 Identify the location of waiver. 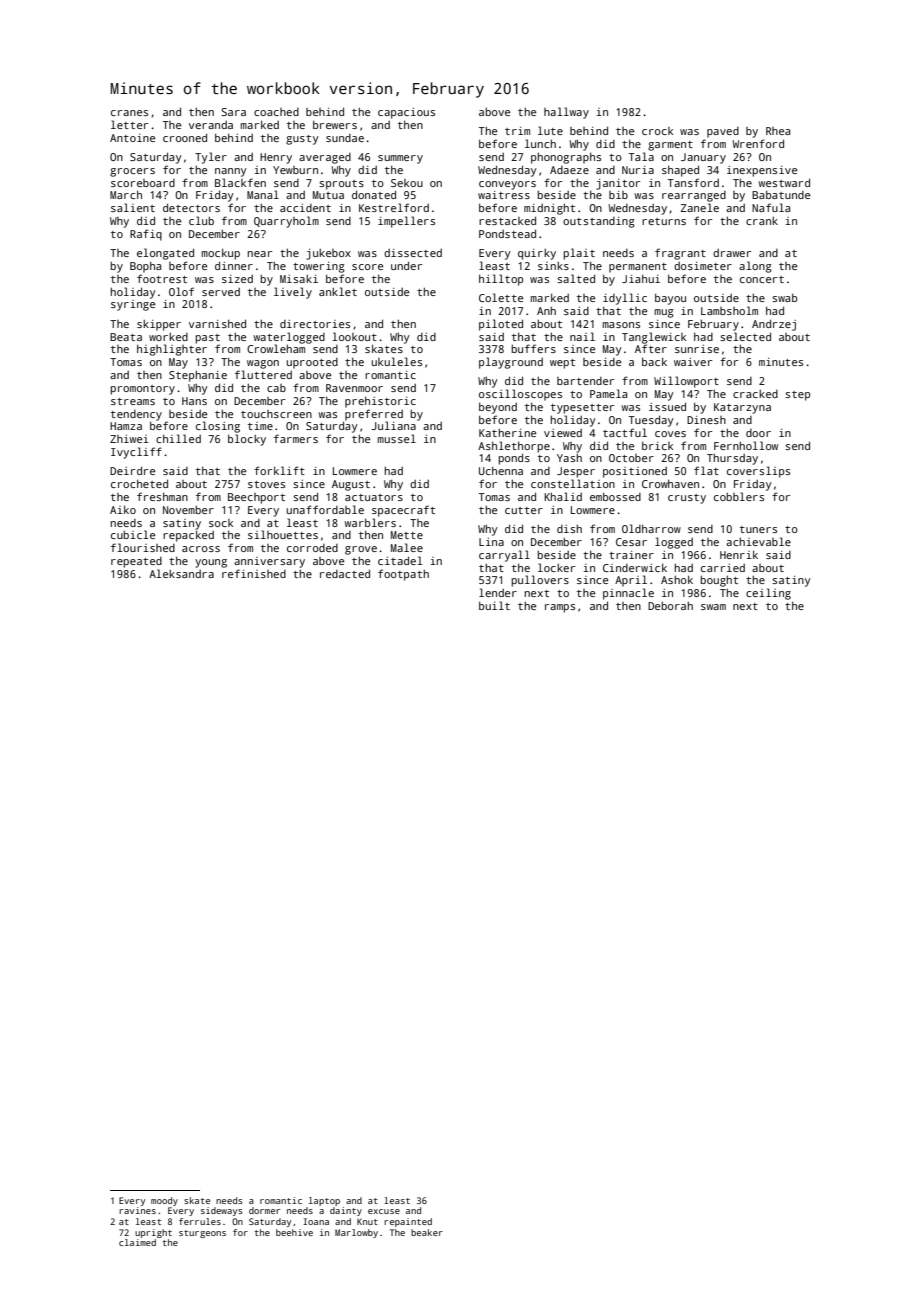
(693, 362).
